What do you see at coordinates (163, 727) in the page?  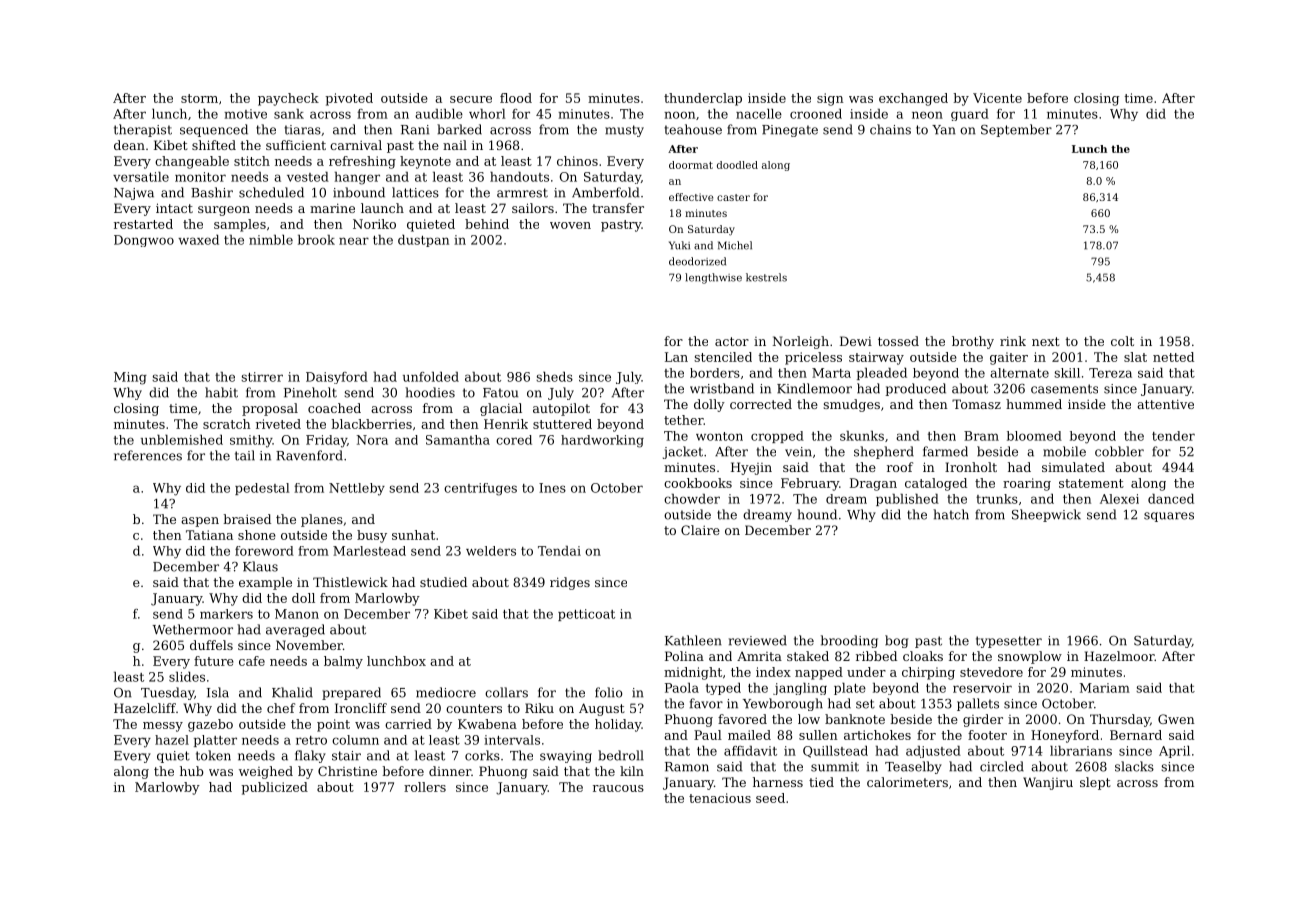 I see `messy` at bounding box center [163, 727].
